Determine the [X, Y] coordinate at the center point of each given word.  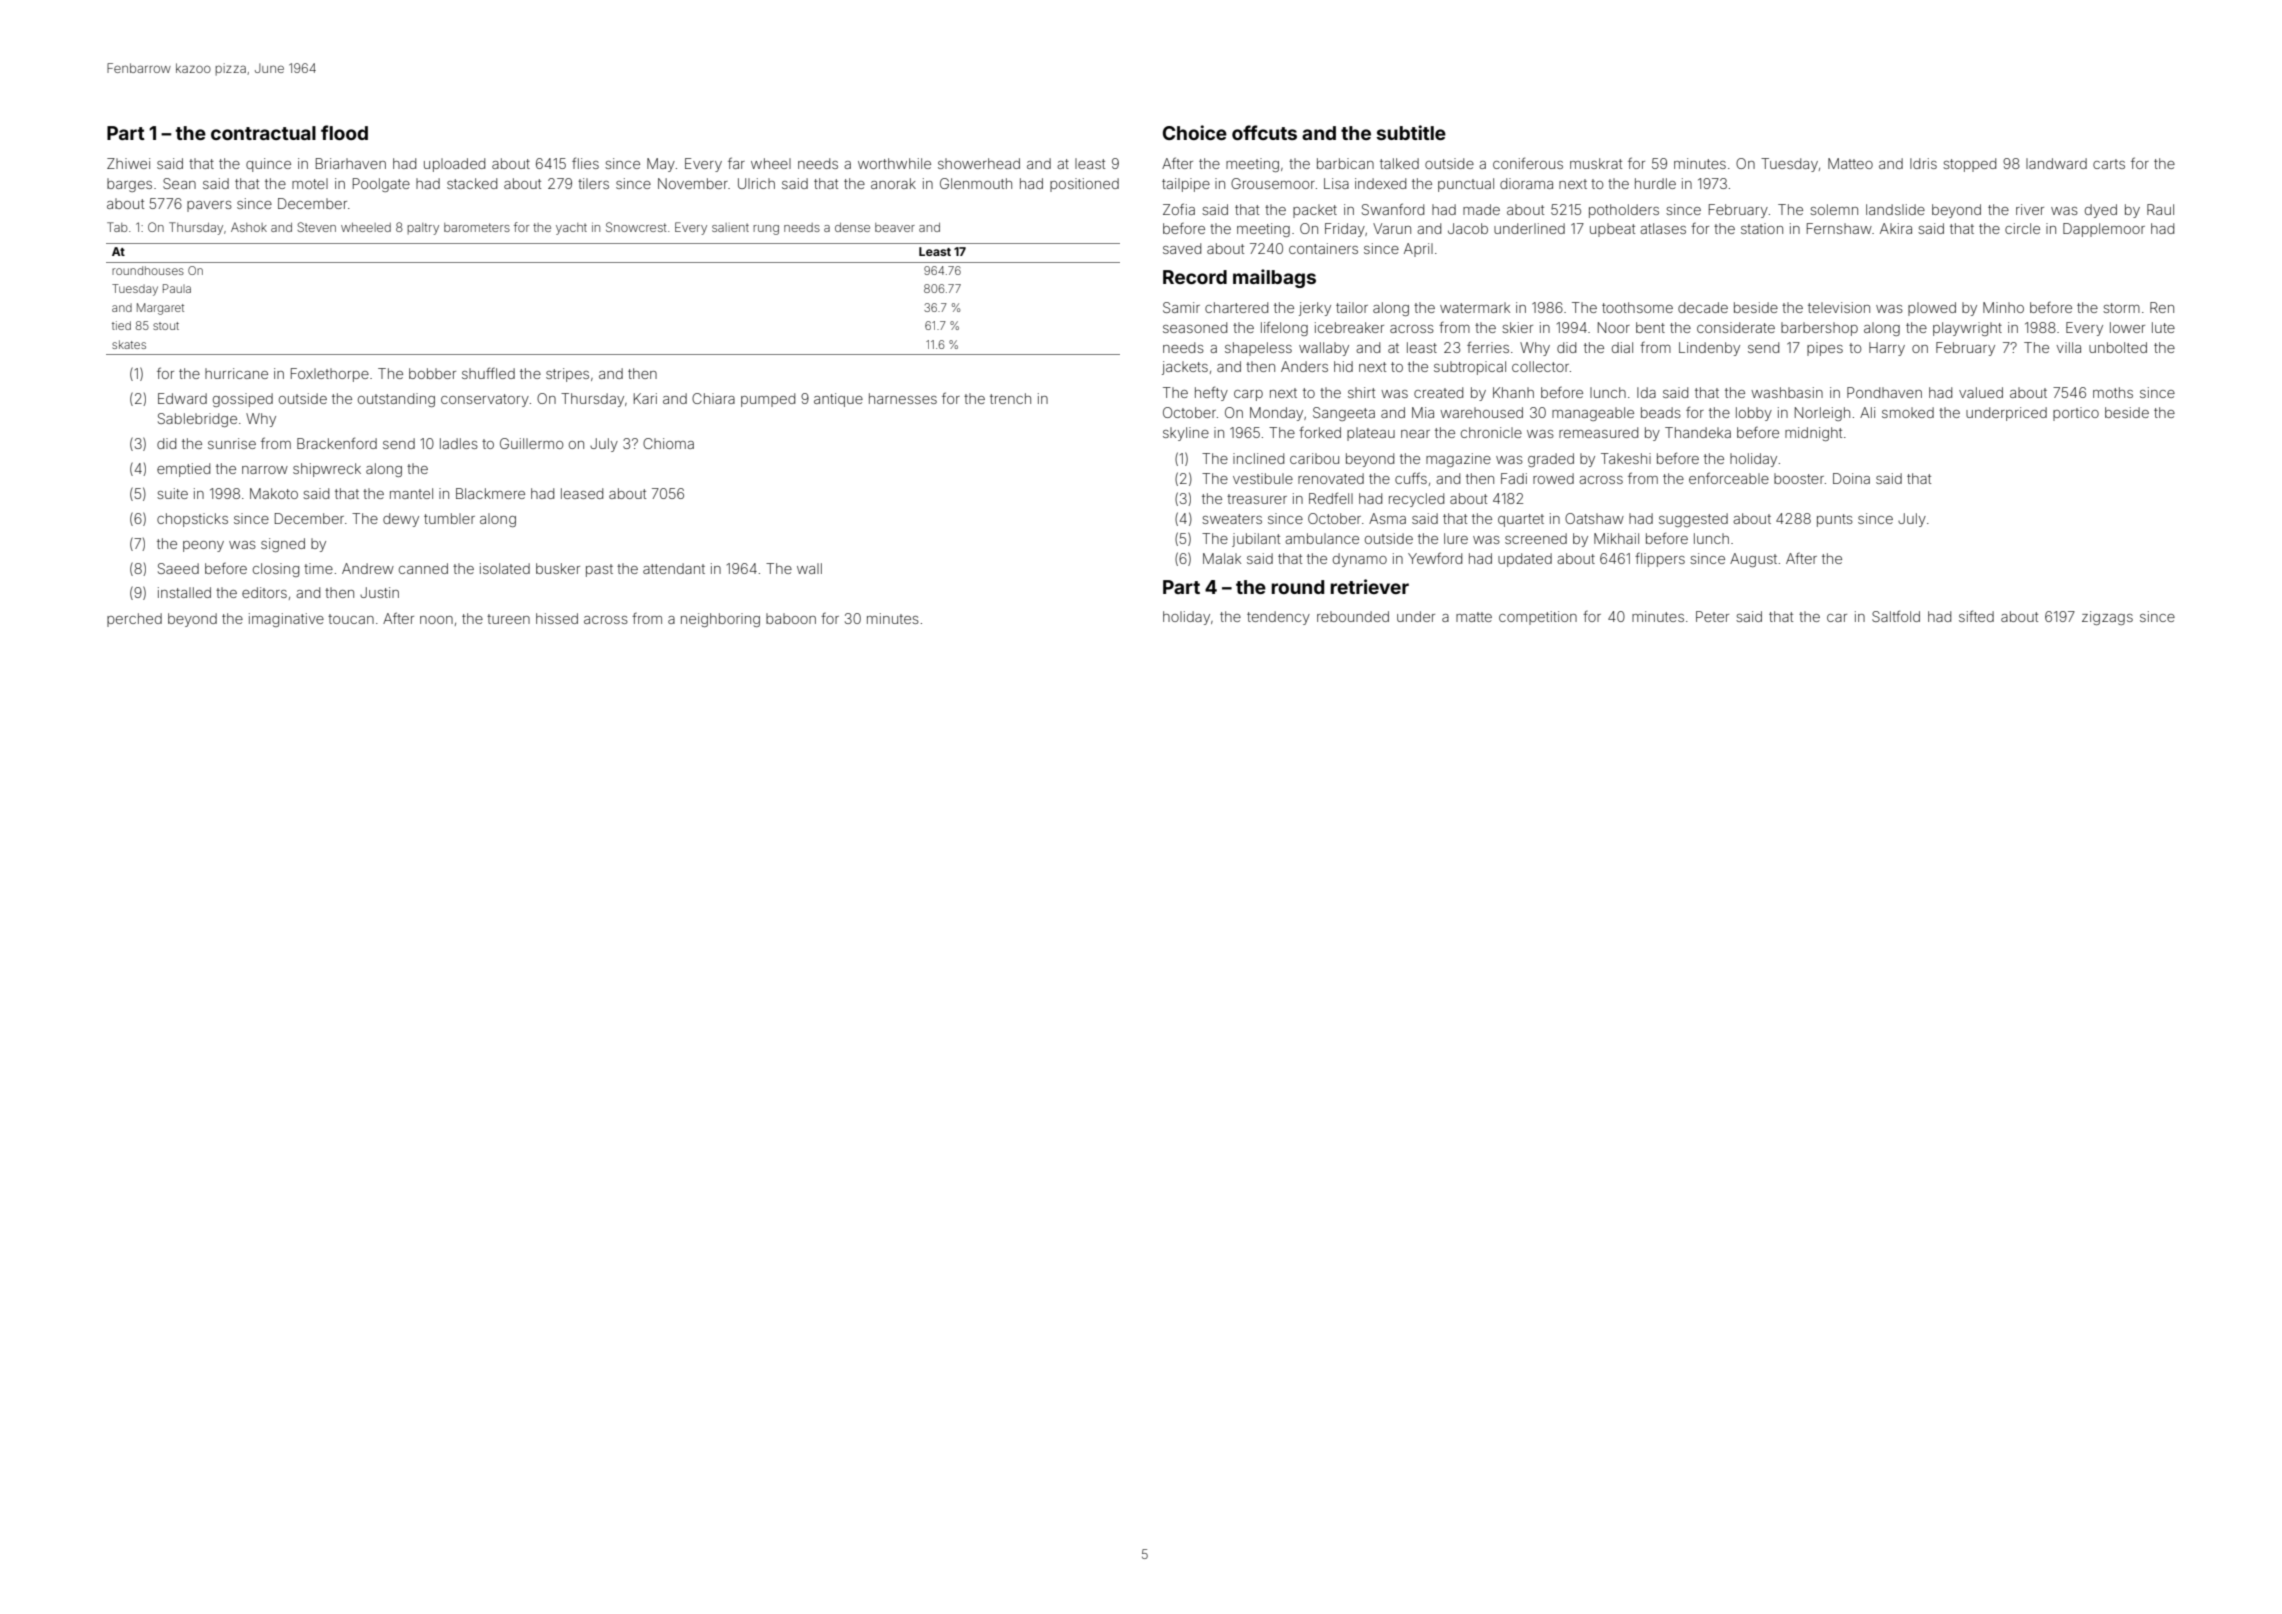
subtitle [1411, 132]
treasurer [1257, 499]
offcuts [1264, 132]
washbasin [1787, 392]
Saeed [178, 568]
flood [344, 132]
